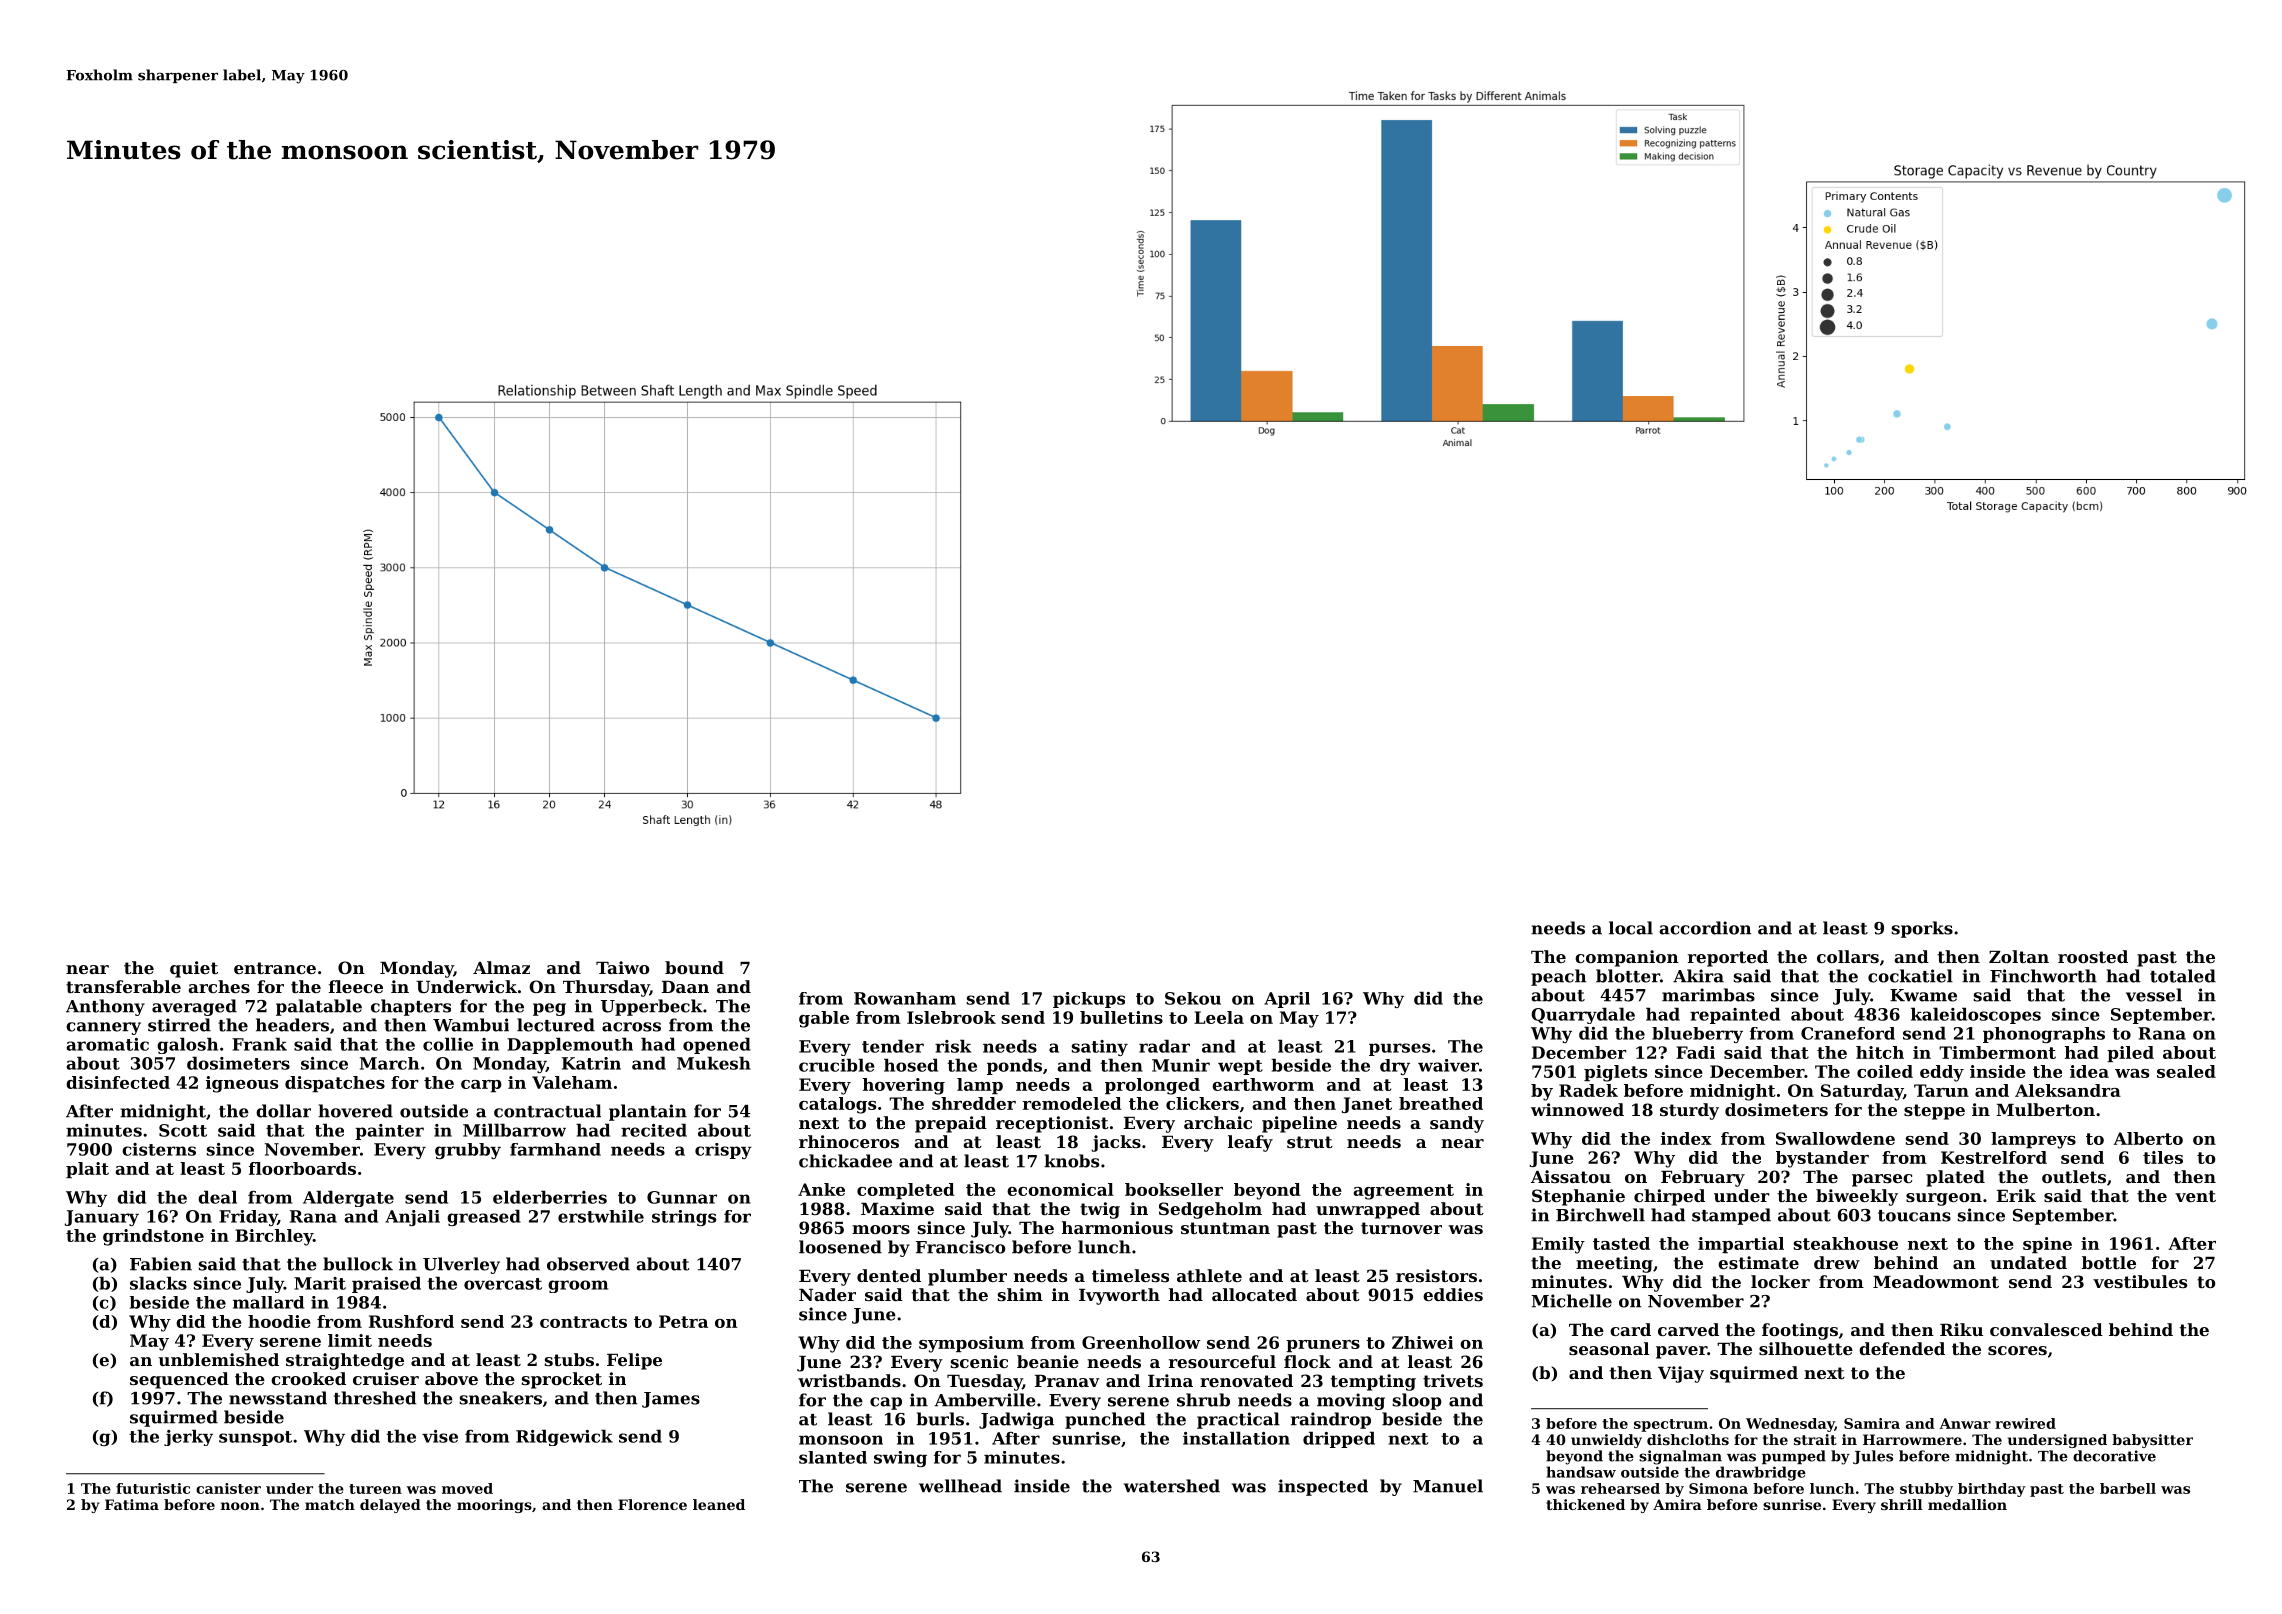 This screenshot has width=2282, height=1614. Describe the element at coordinates (1967, 1504) in the screenshot. I see `medallion` at that location.
